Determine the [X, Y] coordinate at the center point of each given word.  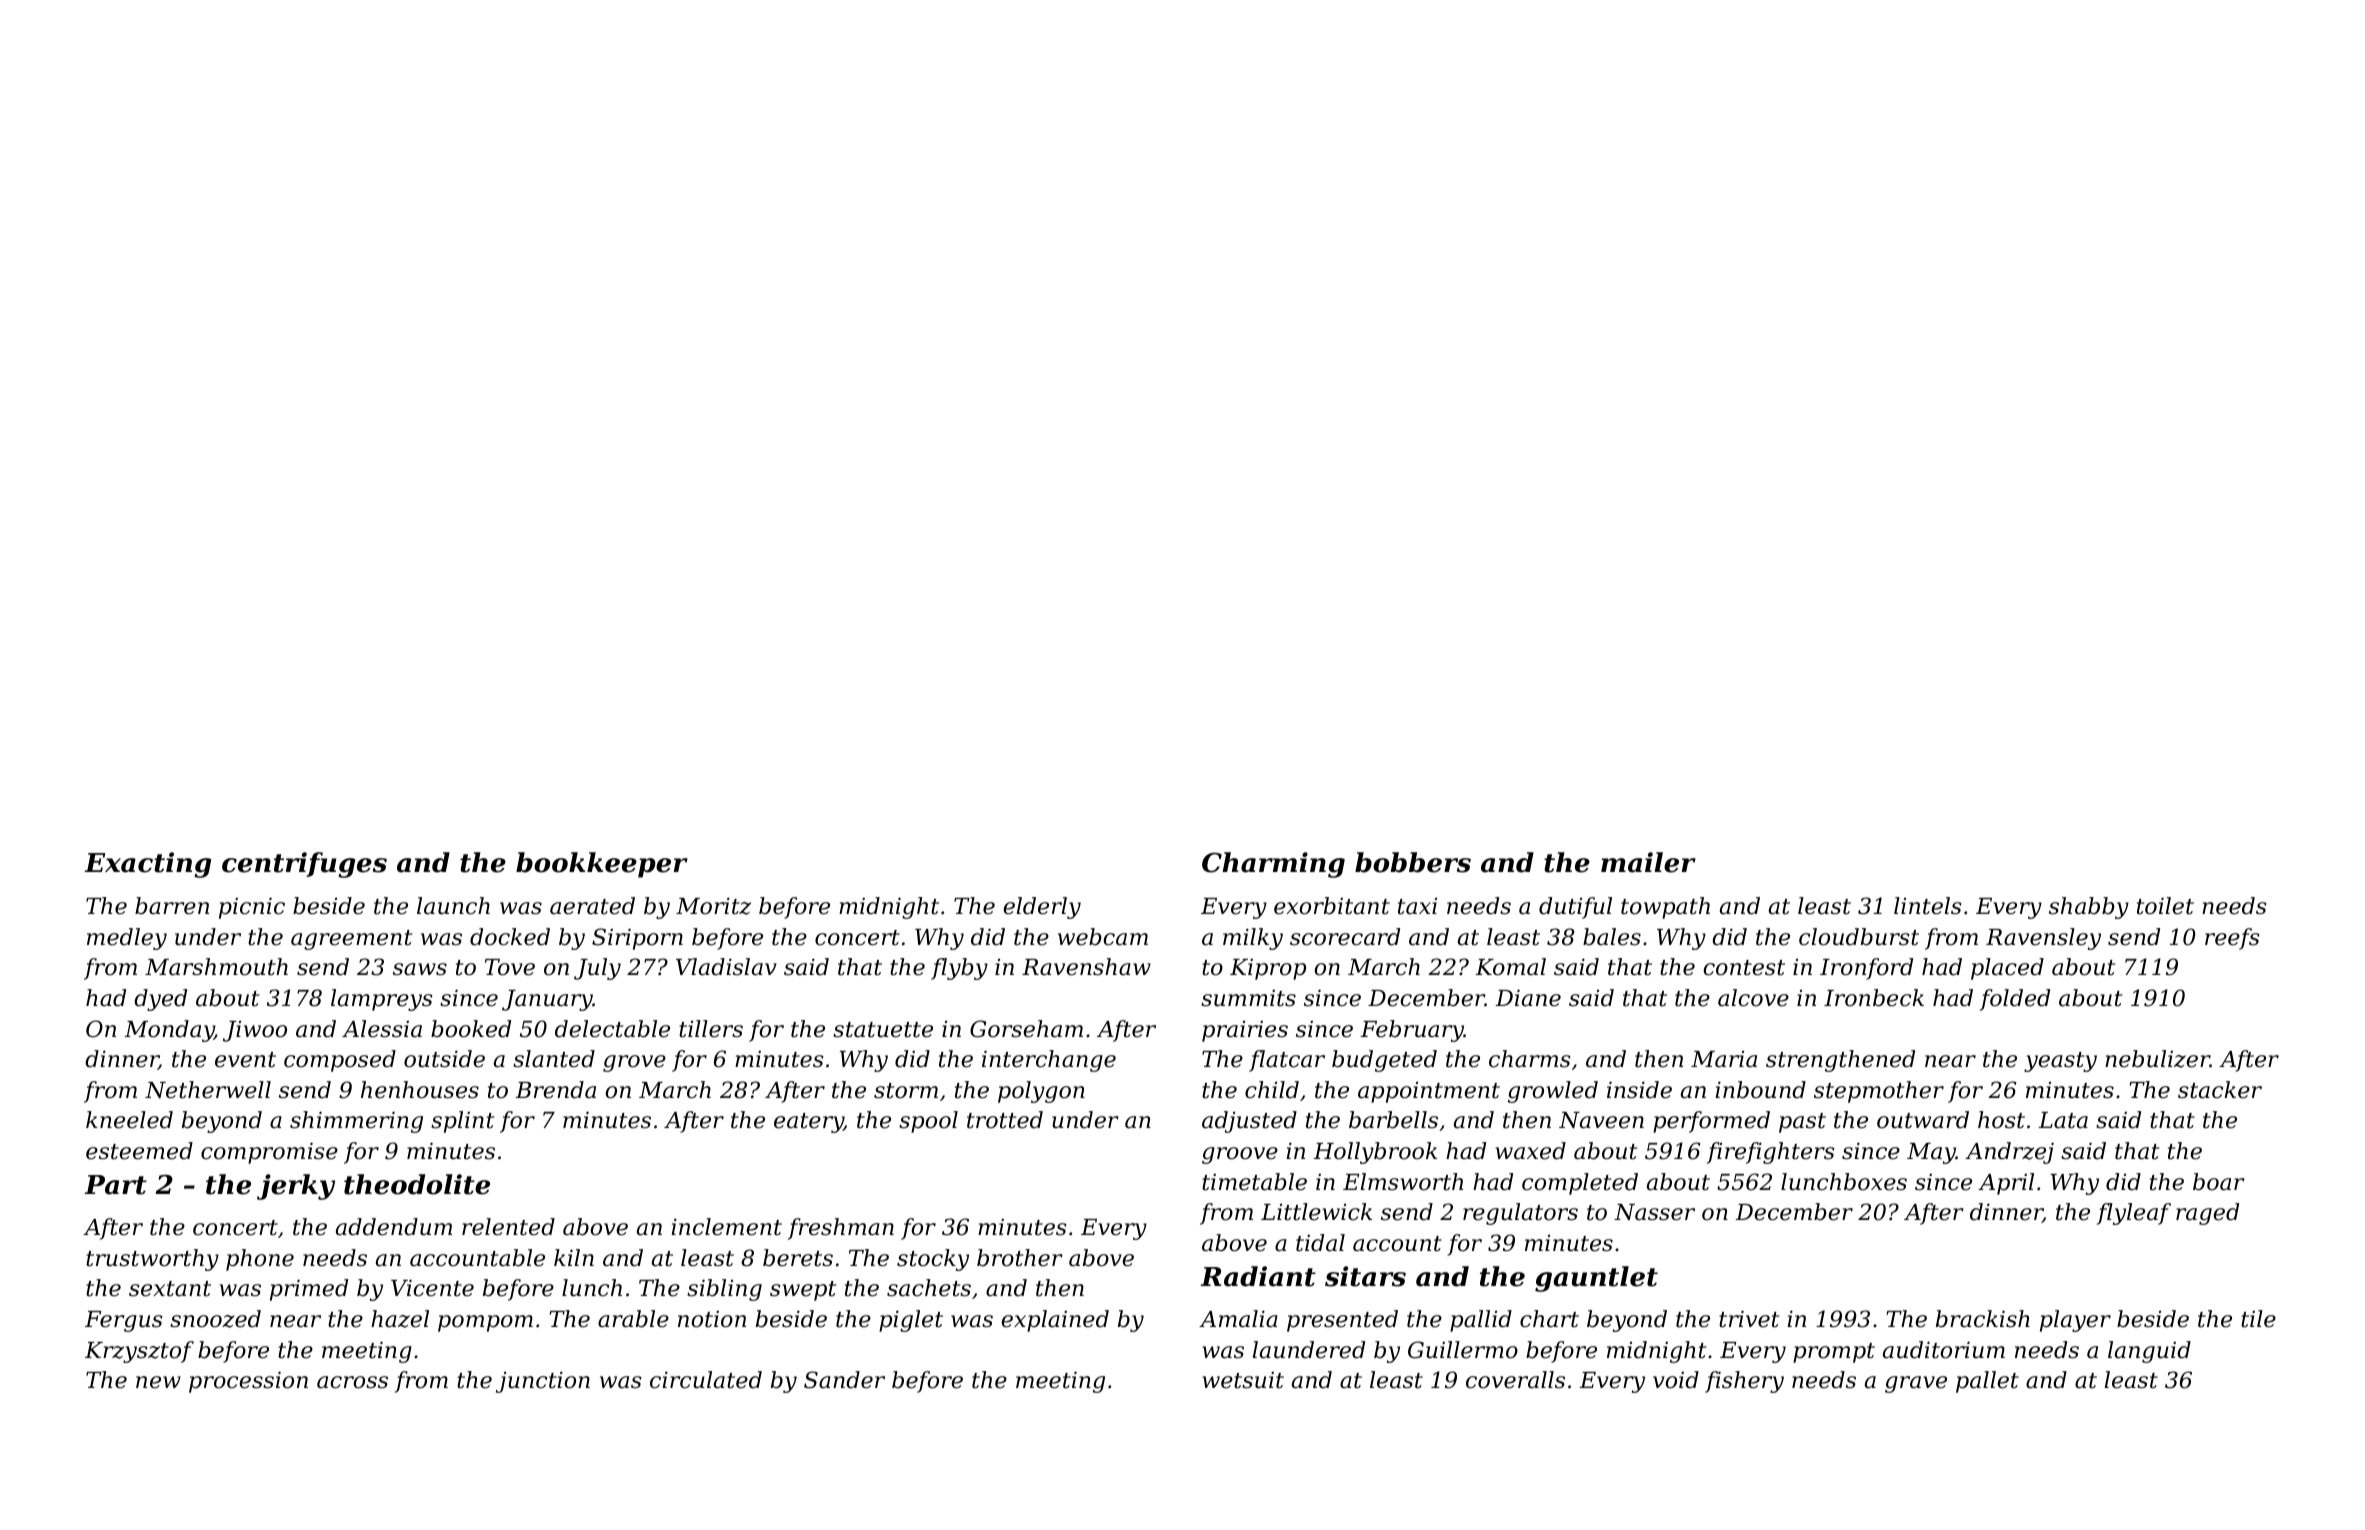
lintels [1928, 906]
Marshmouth [216, 967]
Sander [844, 1380]
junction [543, 1382]
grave [1916, 1384]
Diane [1528, 998]
